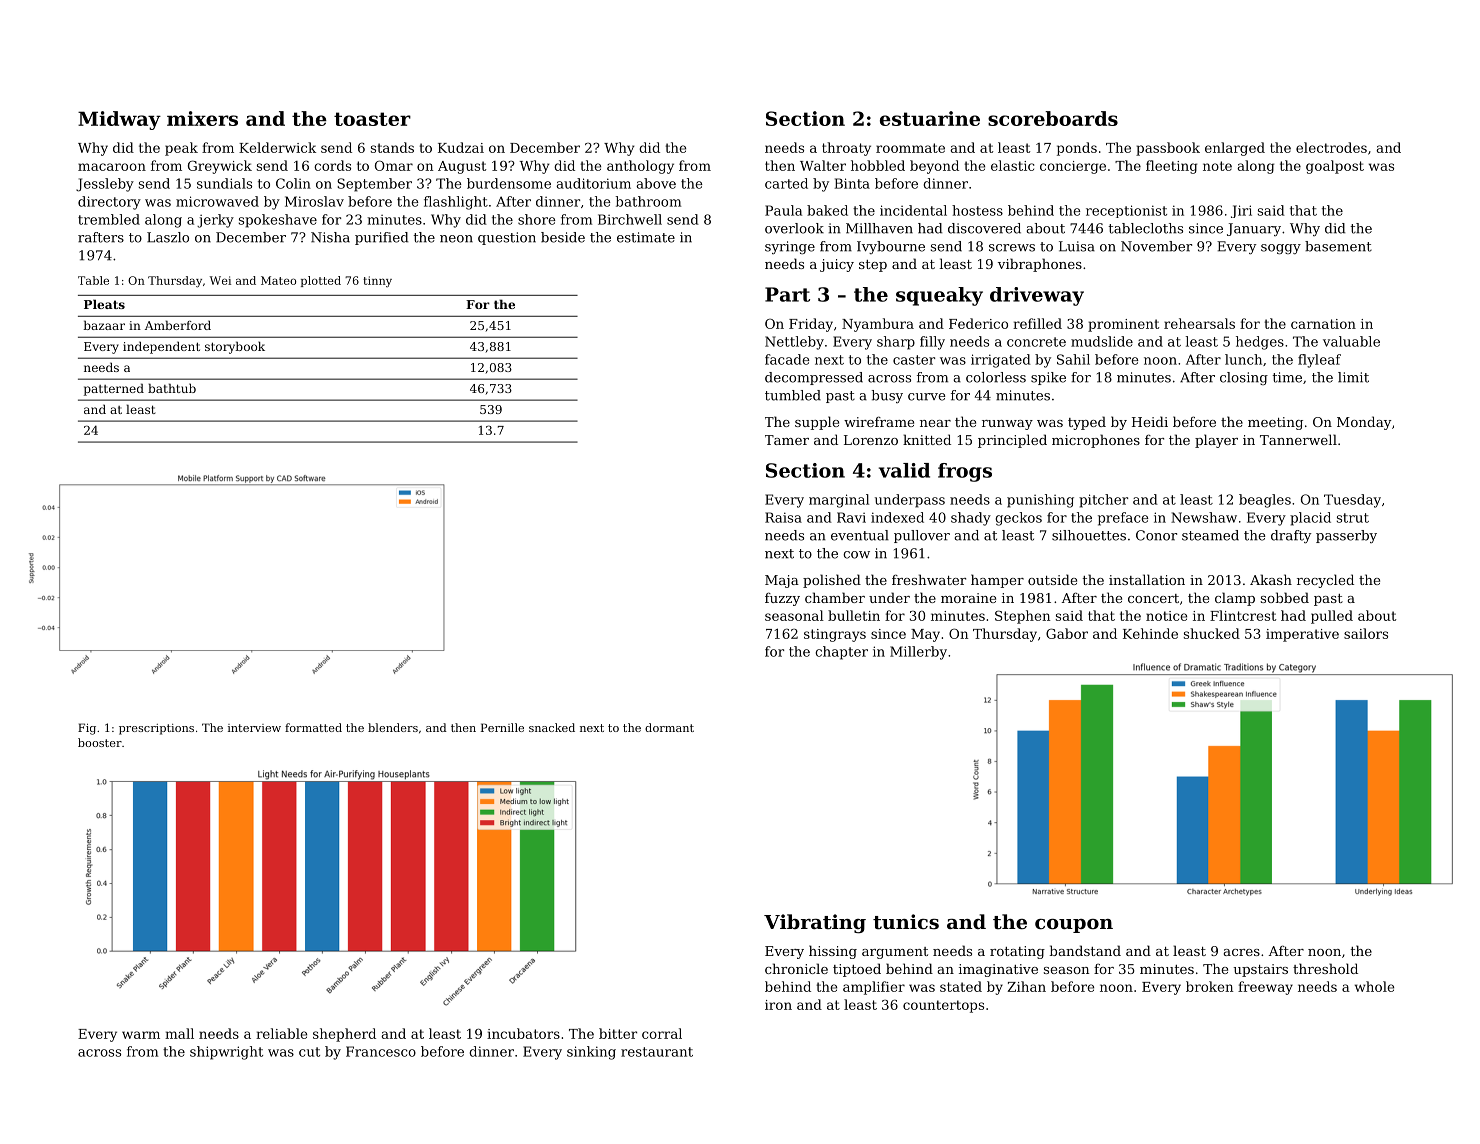 The width and height of the image is (1480, 1144). What do you see at coordinates (835, 635) in the image?
I see `stingrays` at bounding box center [835, 635].
